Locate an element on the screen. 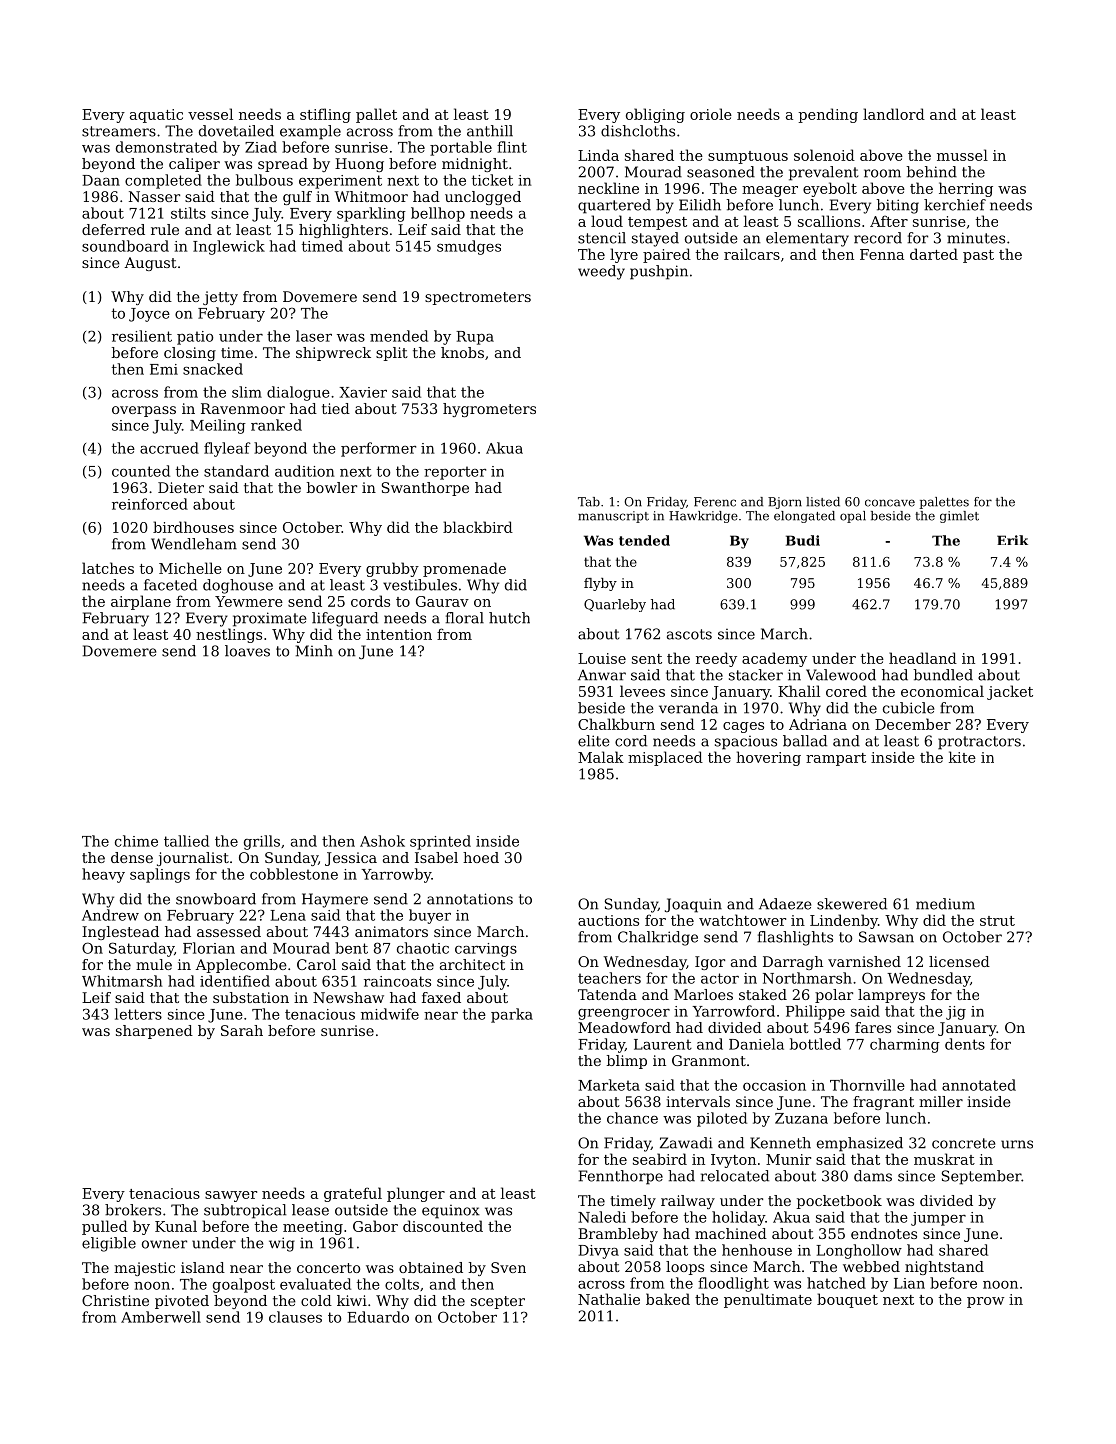 The image size is (1116, 1444). anthill is located at coordinates (490, 131).
